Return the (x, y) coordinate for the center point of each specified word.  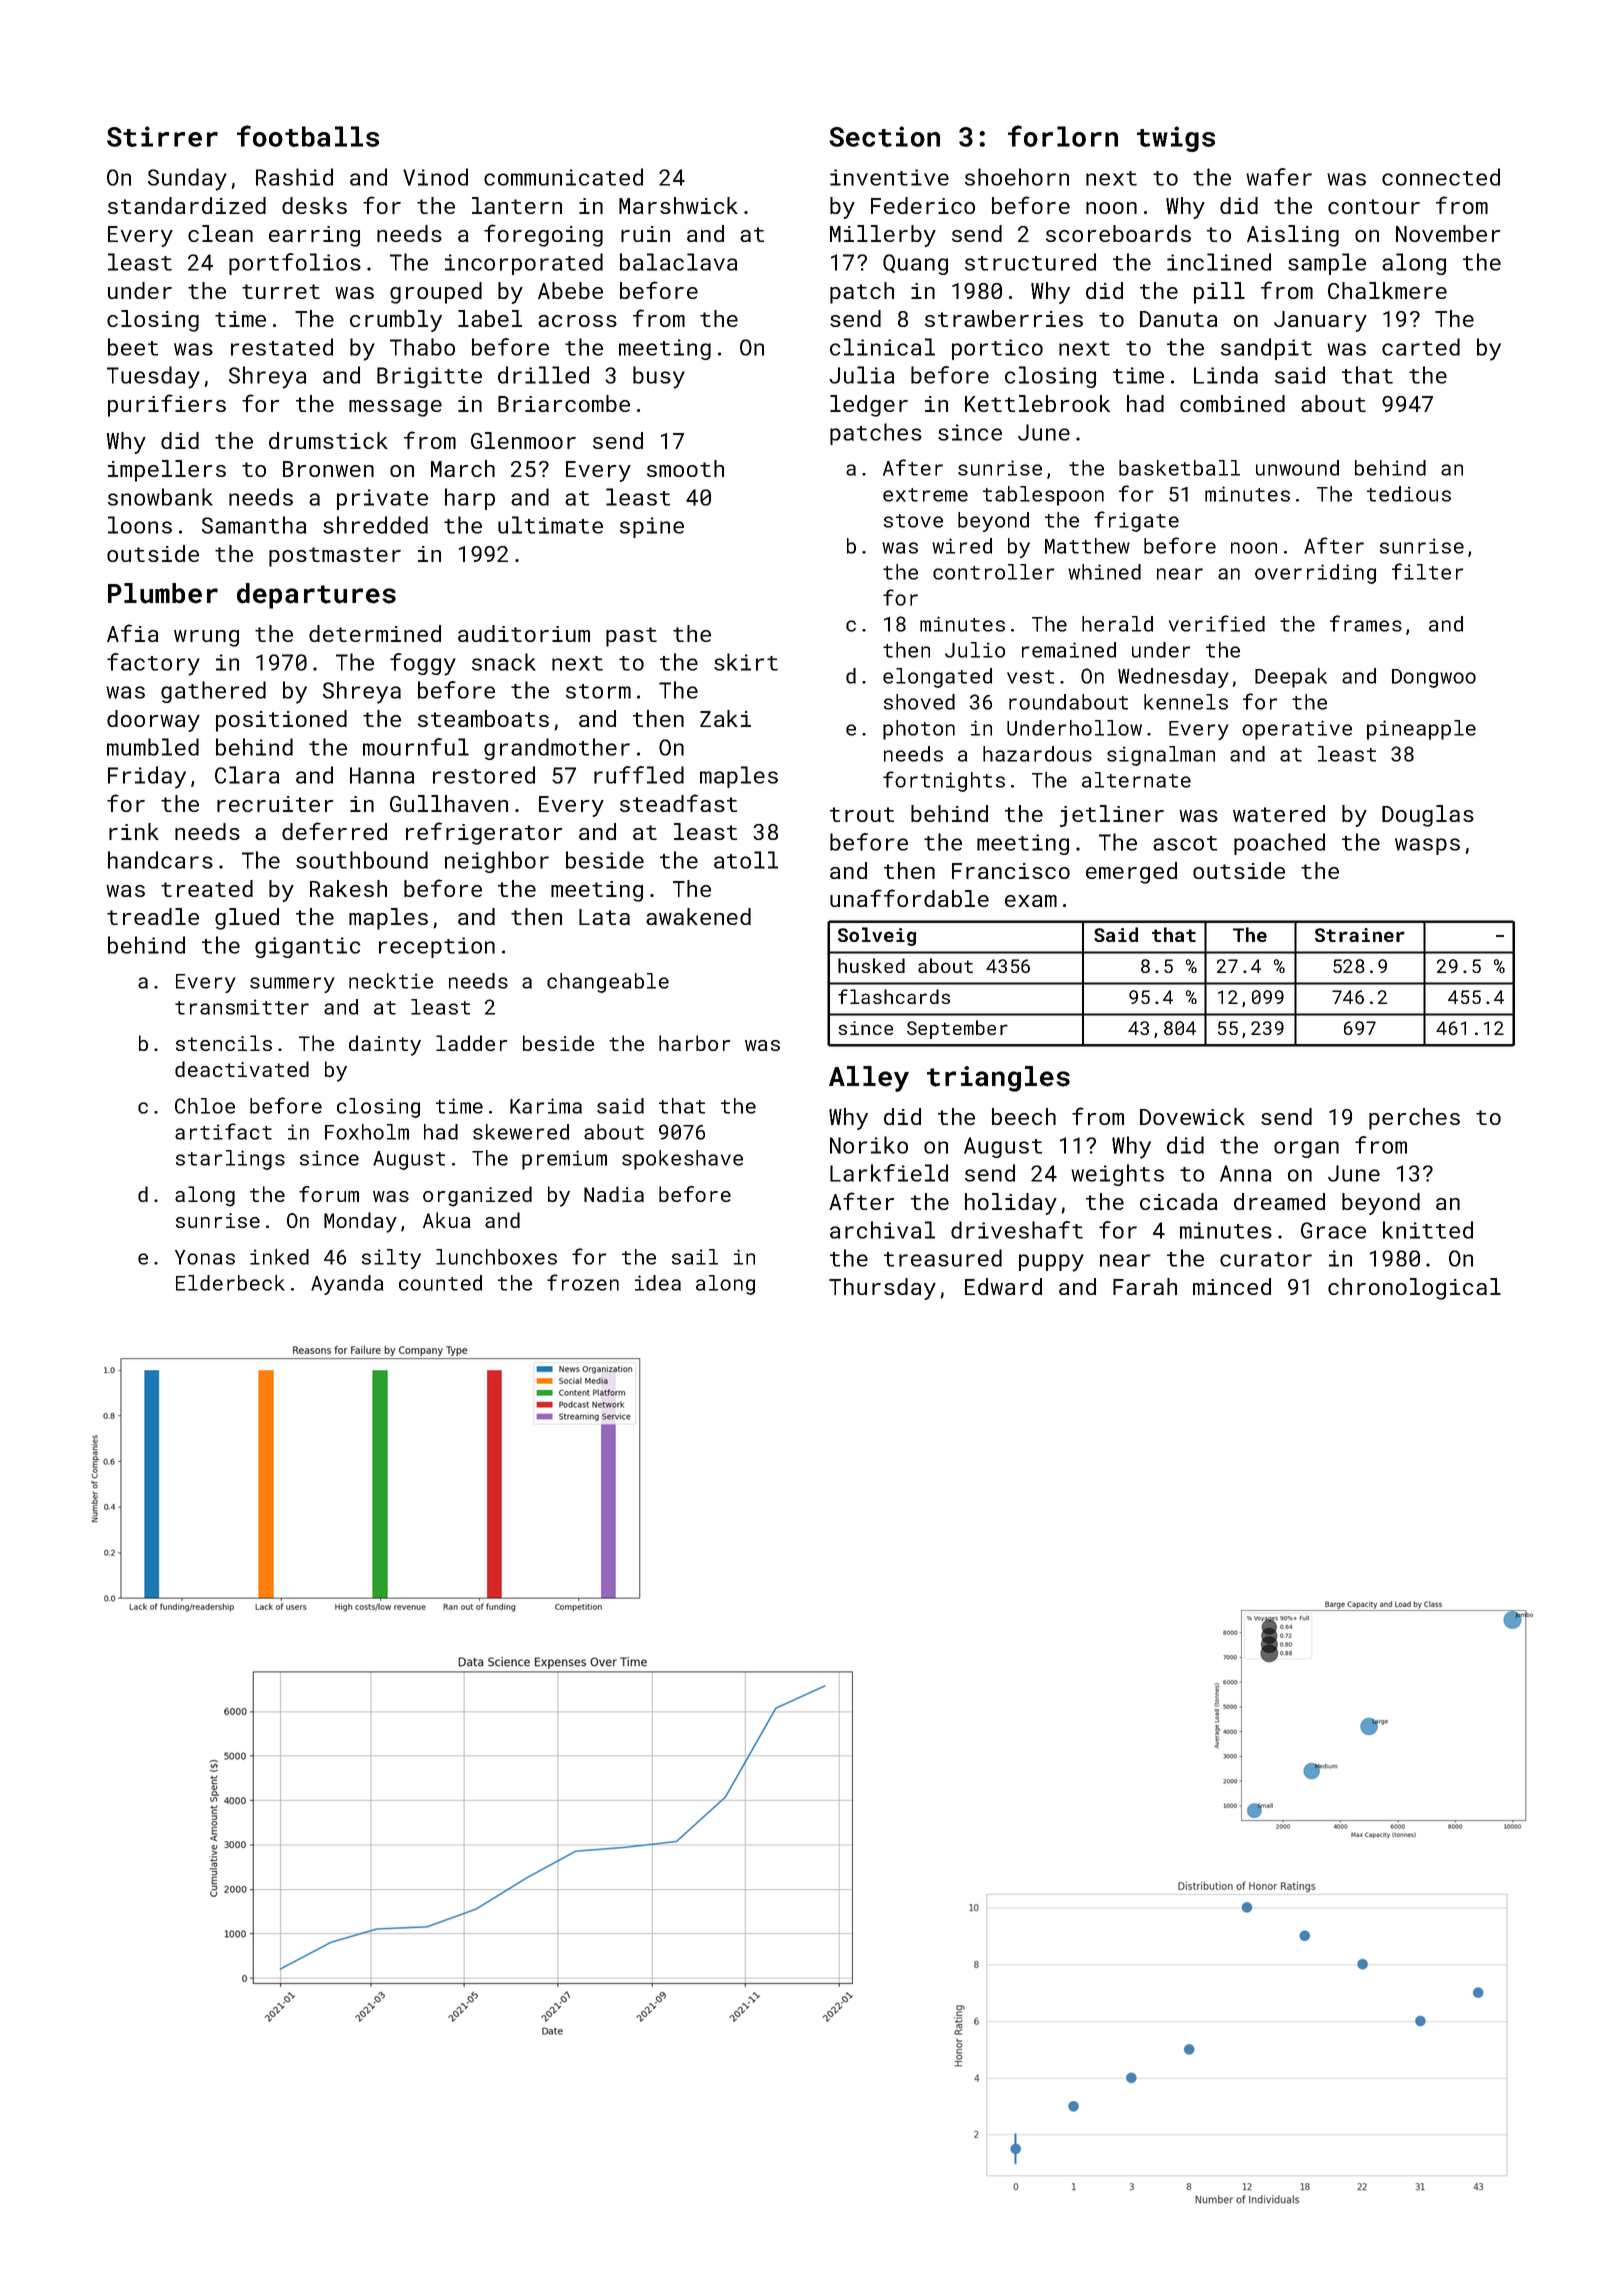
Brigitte (429, 377)
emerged (1131, 873)
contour (1374, 206)
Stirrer (162, 136)
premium (564, 1160)
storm (598, 691)
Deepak (1291, 678)
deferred (334, 831)
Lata (604, 917)
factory (153, 664)
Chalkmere (1387, 290)
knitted (1428, 1230)
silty (391, 1259)
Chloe (205, 1106)
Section (884, 136)
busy (659, 377)
